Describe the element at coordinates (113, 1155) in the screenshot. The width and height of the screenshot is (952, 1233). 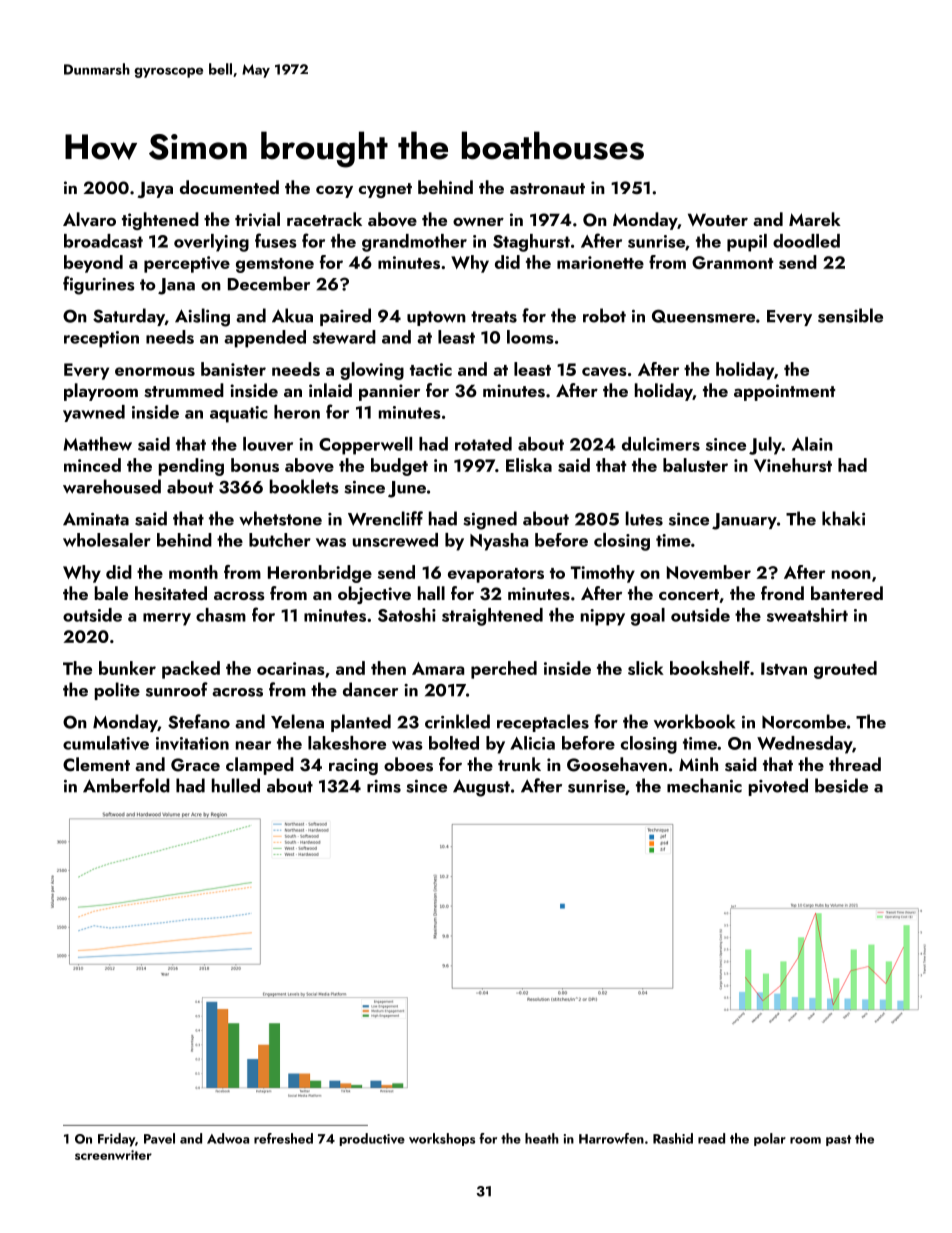
I see `screenwriter` at that location.
